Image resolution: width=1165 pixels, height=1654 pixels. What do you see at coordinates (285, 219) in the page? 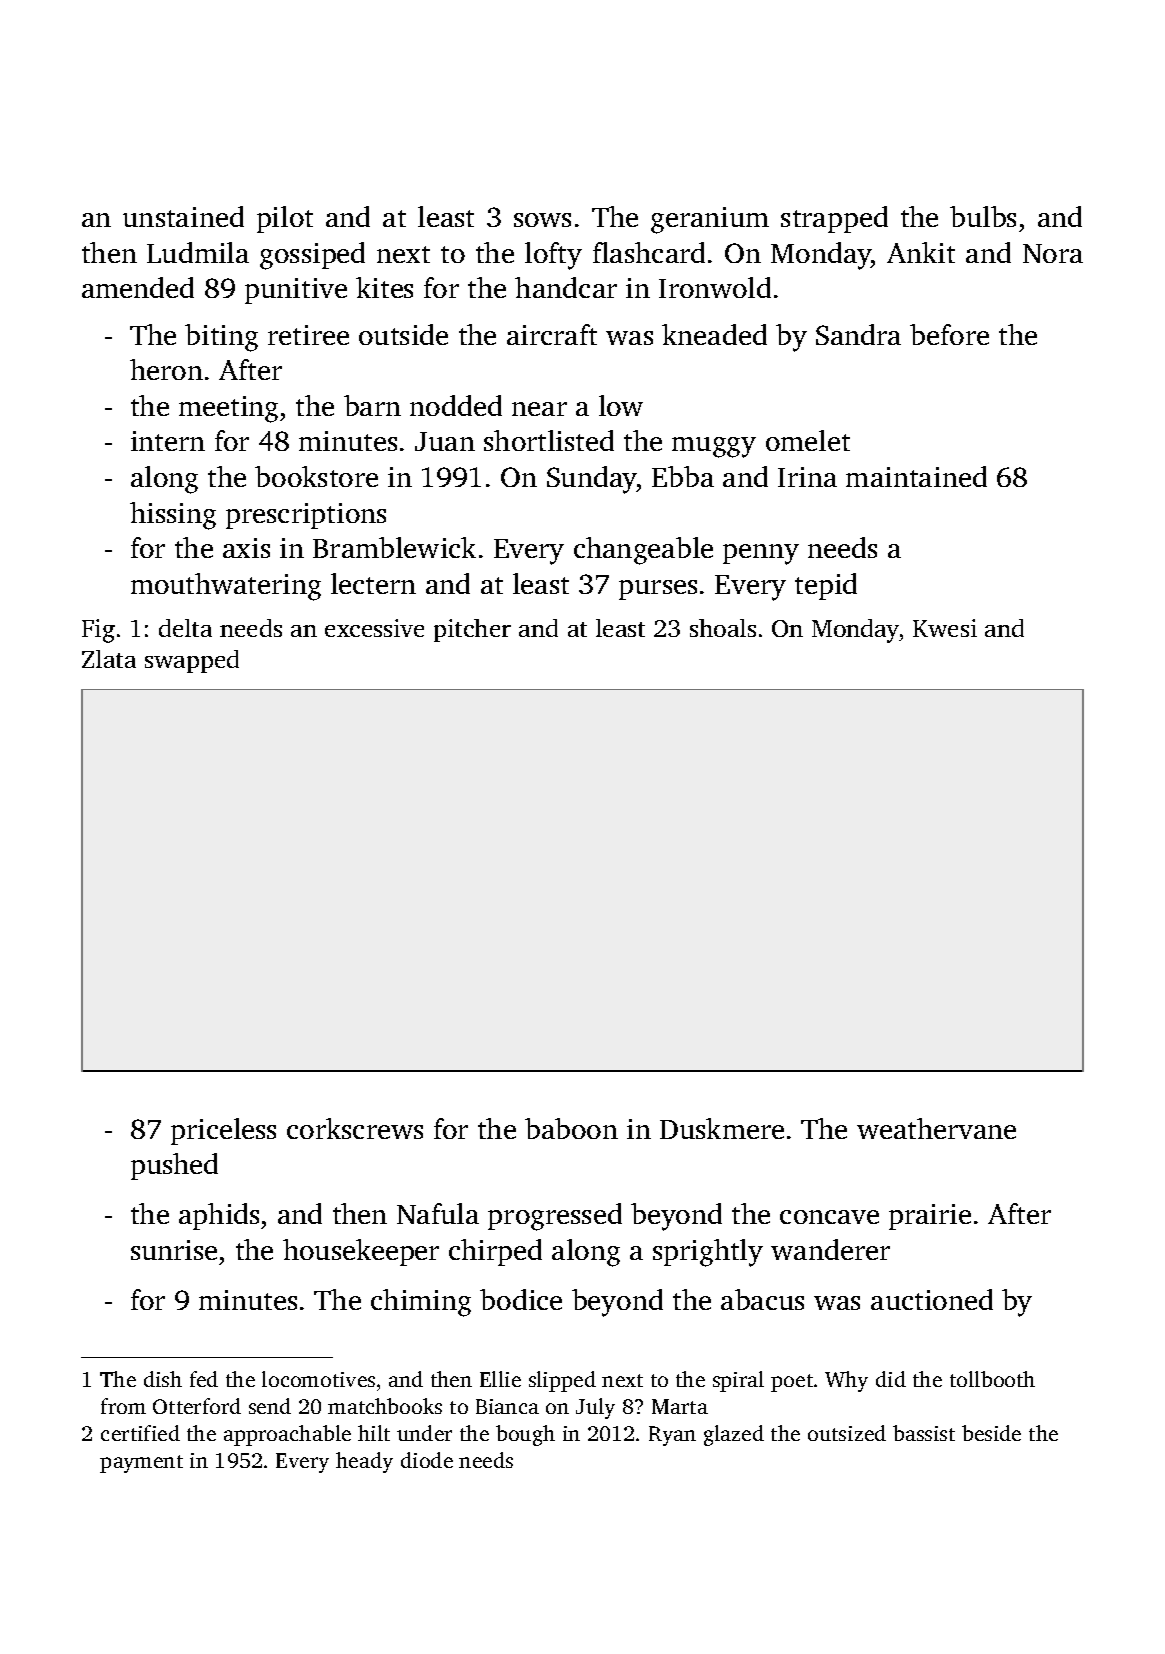
I see `pilot` at bounding box center [285, 219].
